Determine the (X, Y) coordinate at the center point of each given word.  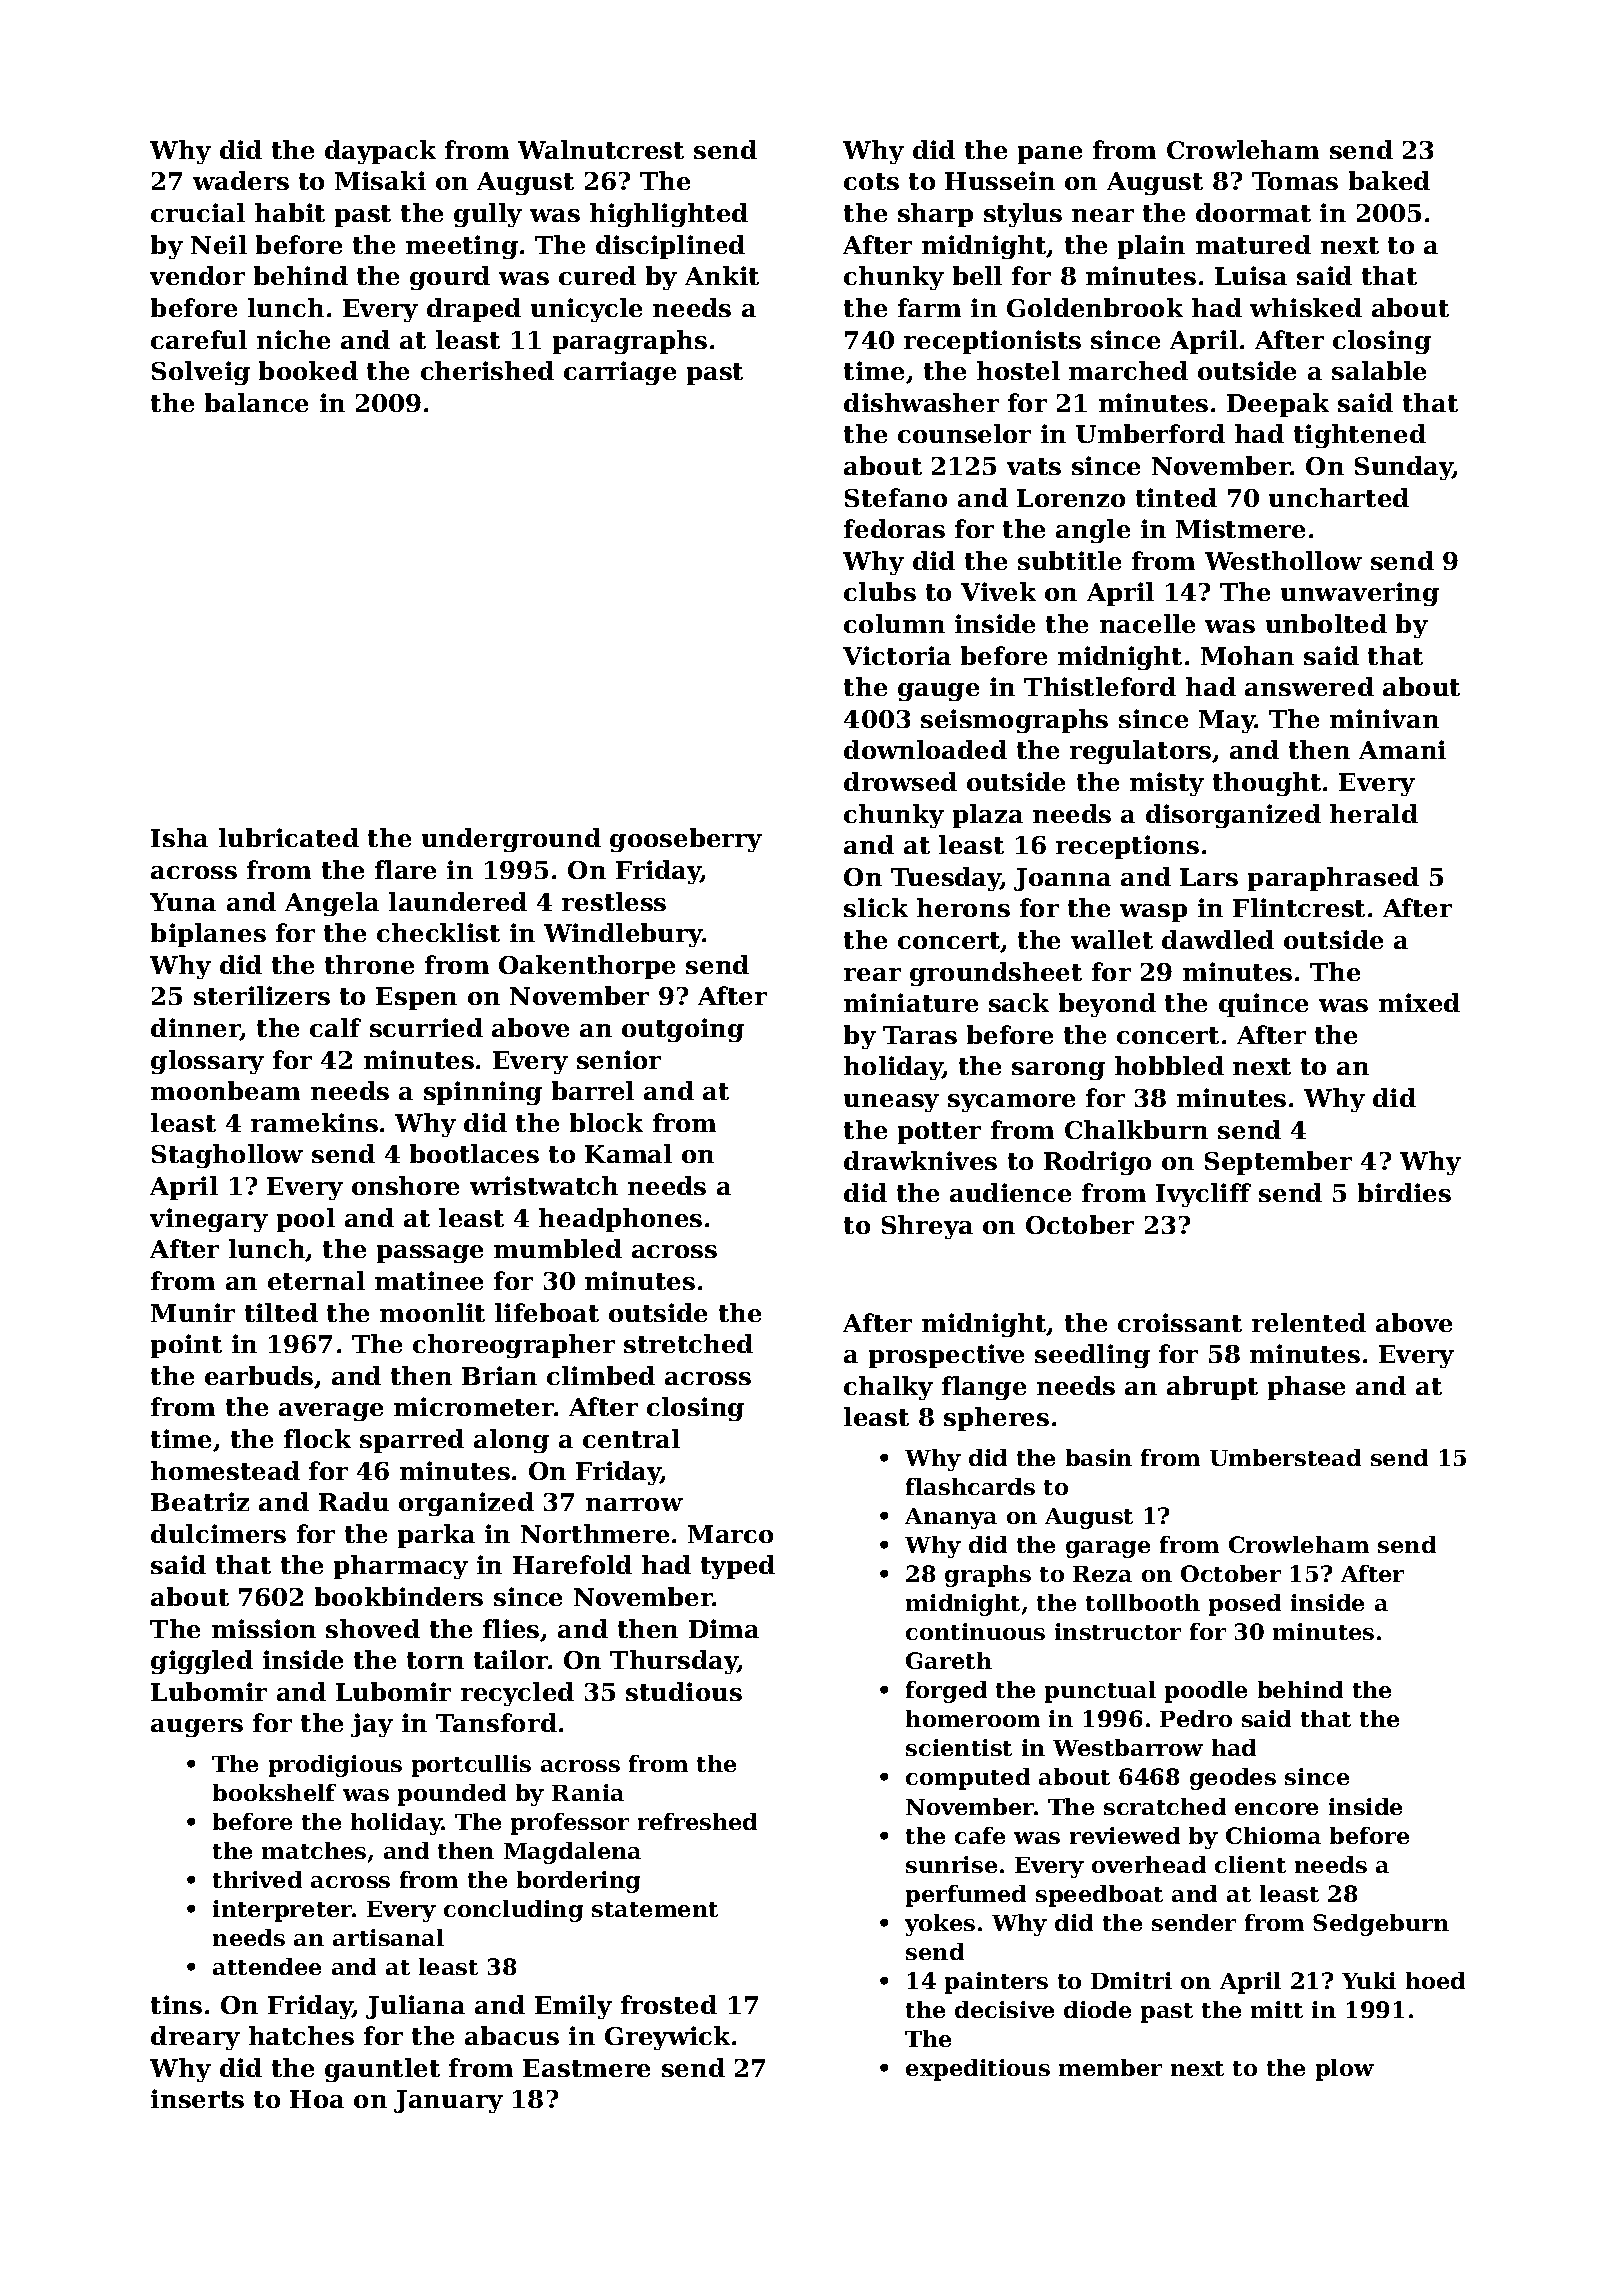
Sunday (1404, 468)
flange (984, 1388)
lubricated (289, 837)
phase (1306, 1388)
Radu (354, 1501)
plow (1345, 2070)
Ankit (722, 275)
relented (1309, 1322)
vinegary (209, 1220)
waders (241, 180)
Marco (730, 1534)
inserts (197, 2098)
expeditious (978, 2070)
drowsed (900, 781)
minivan (1384, 718)
